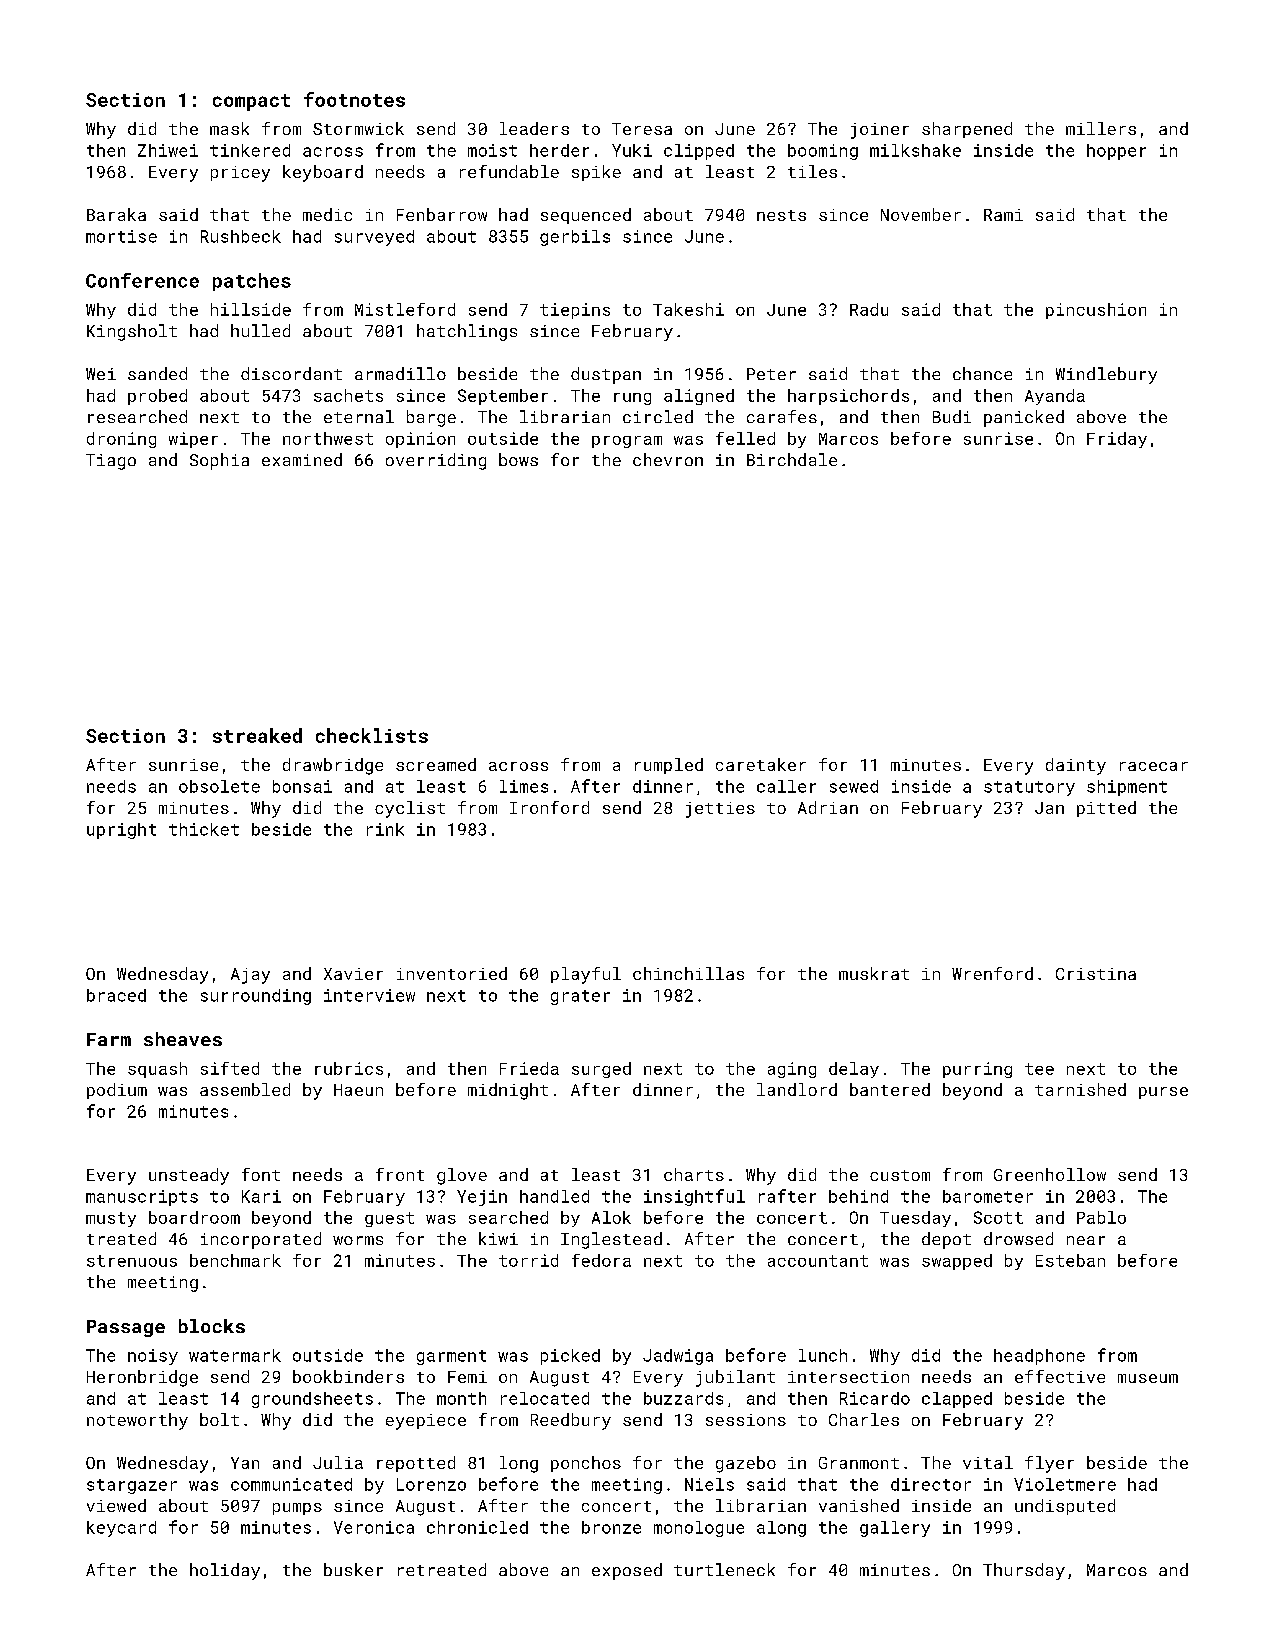  What do you see at coordinates (225, 1571) in the page?
I see `holiday` at bounding box center [225, 1571].
